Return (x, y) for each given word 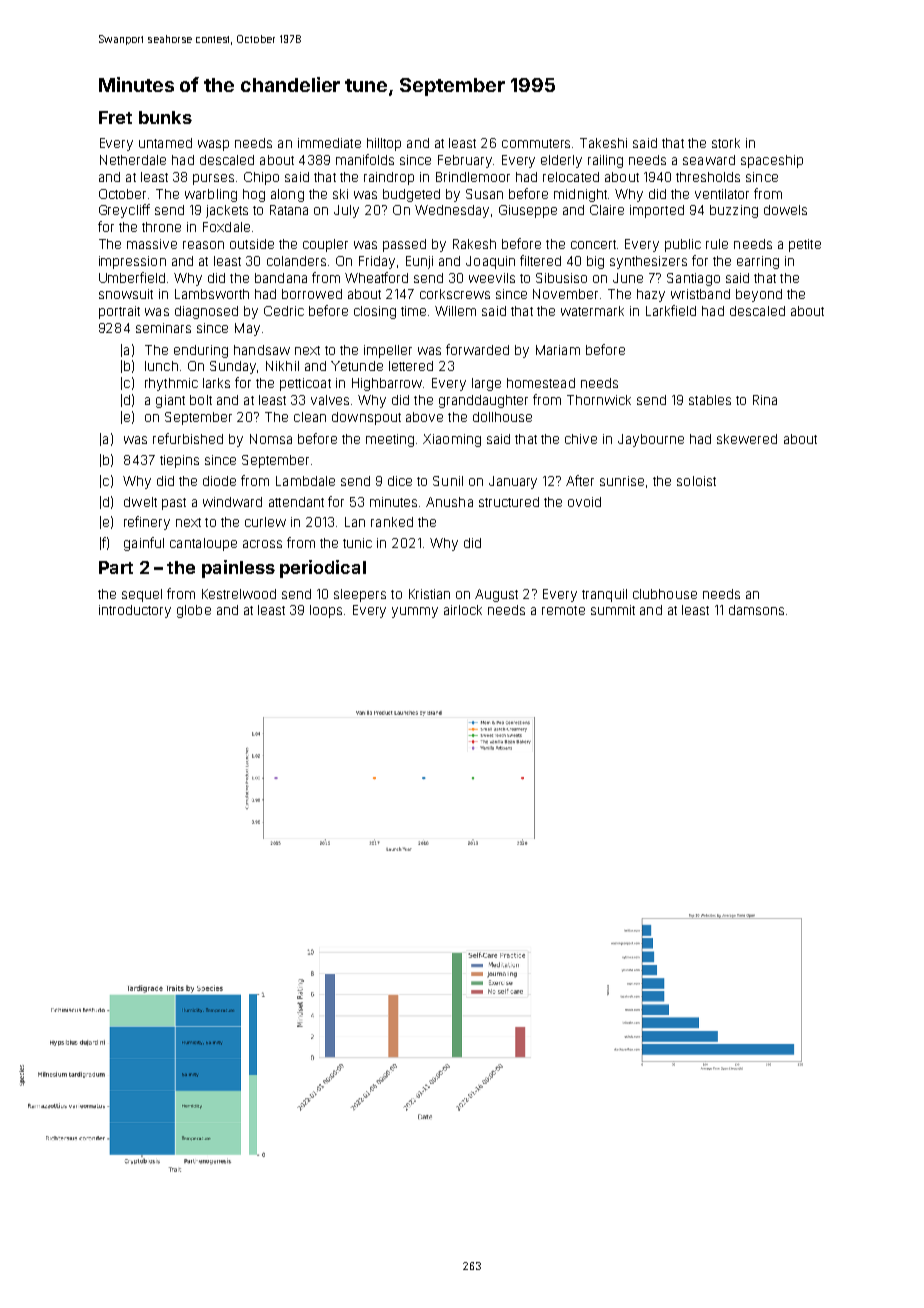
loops (327, 611)
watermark (592, 311)
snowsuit (126, 294)
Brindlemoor (473, 177)
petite (805, 245)
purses (213, 179)
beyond (759, 295)
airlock (463, 610)
